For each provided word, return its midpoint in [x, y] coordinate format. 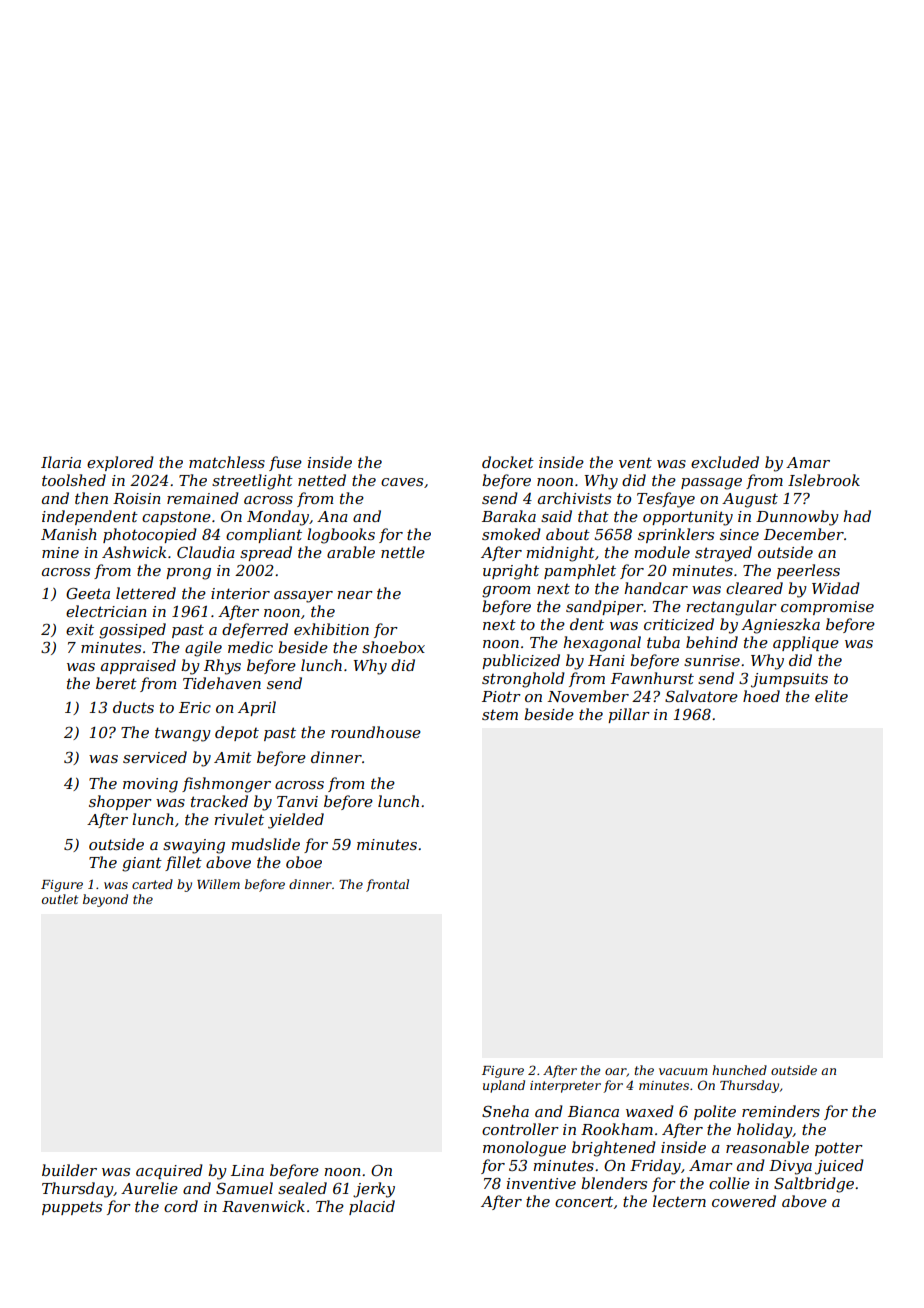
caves [402, 482]
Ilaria [61, 462]
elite [831, 696]
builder [69, 1170]
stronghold [523, 680]
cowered [744, 1201]
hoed [761, 696]
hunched [739, 1070]
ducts [133, 707]
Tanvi [297, 801]
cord [181, 1206]
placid [372, 1207]
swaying [194, 846]
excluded [725, 462]
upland [504, 1086]
